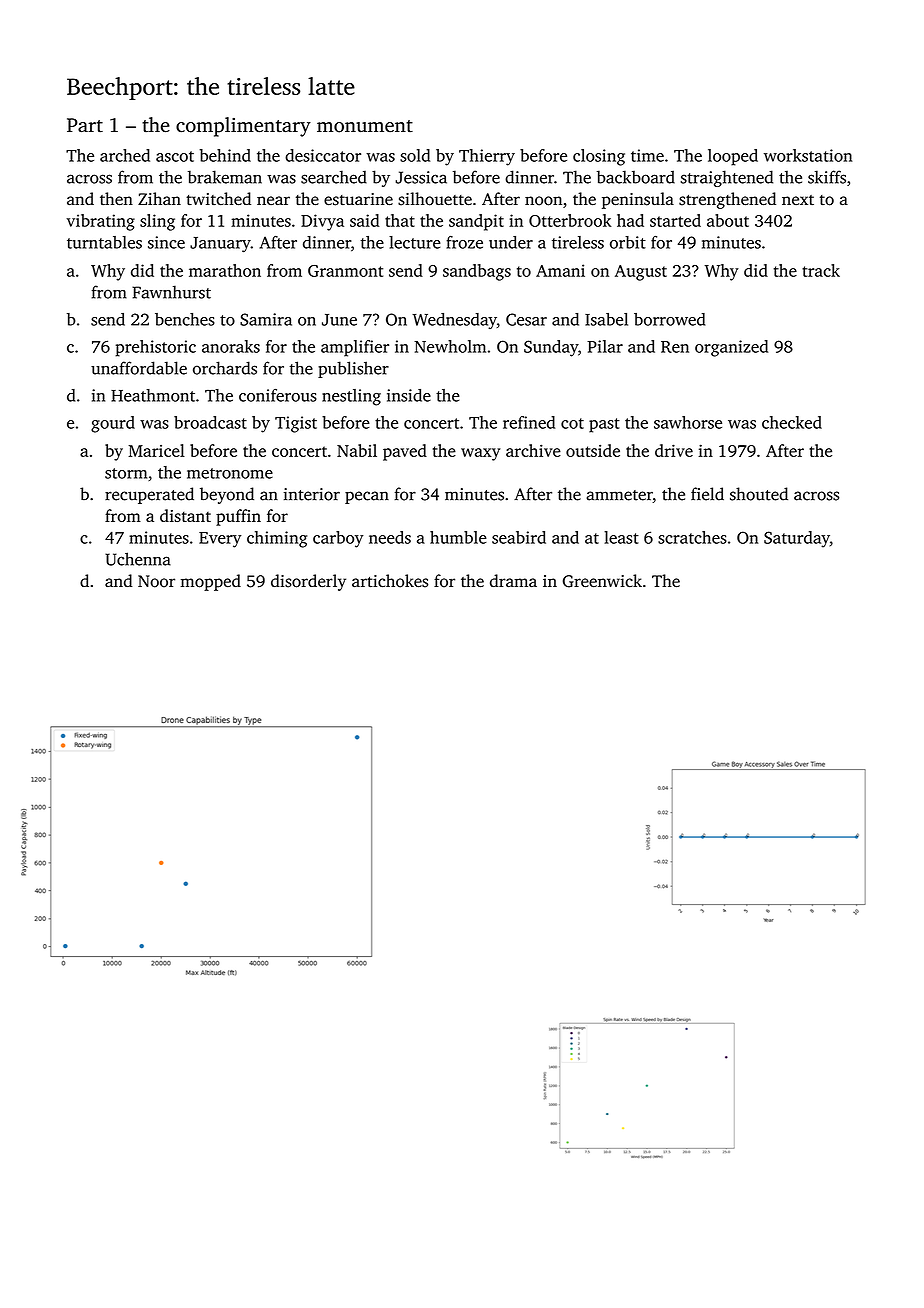 The image size is (924, 1308). What do you see at coordinates (409, 395) in the screenshot?
I see `inside` at bounding box center [409, 395].
